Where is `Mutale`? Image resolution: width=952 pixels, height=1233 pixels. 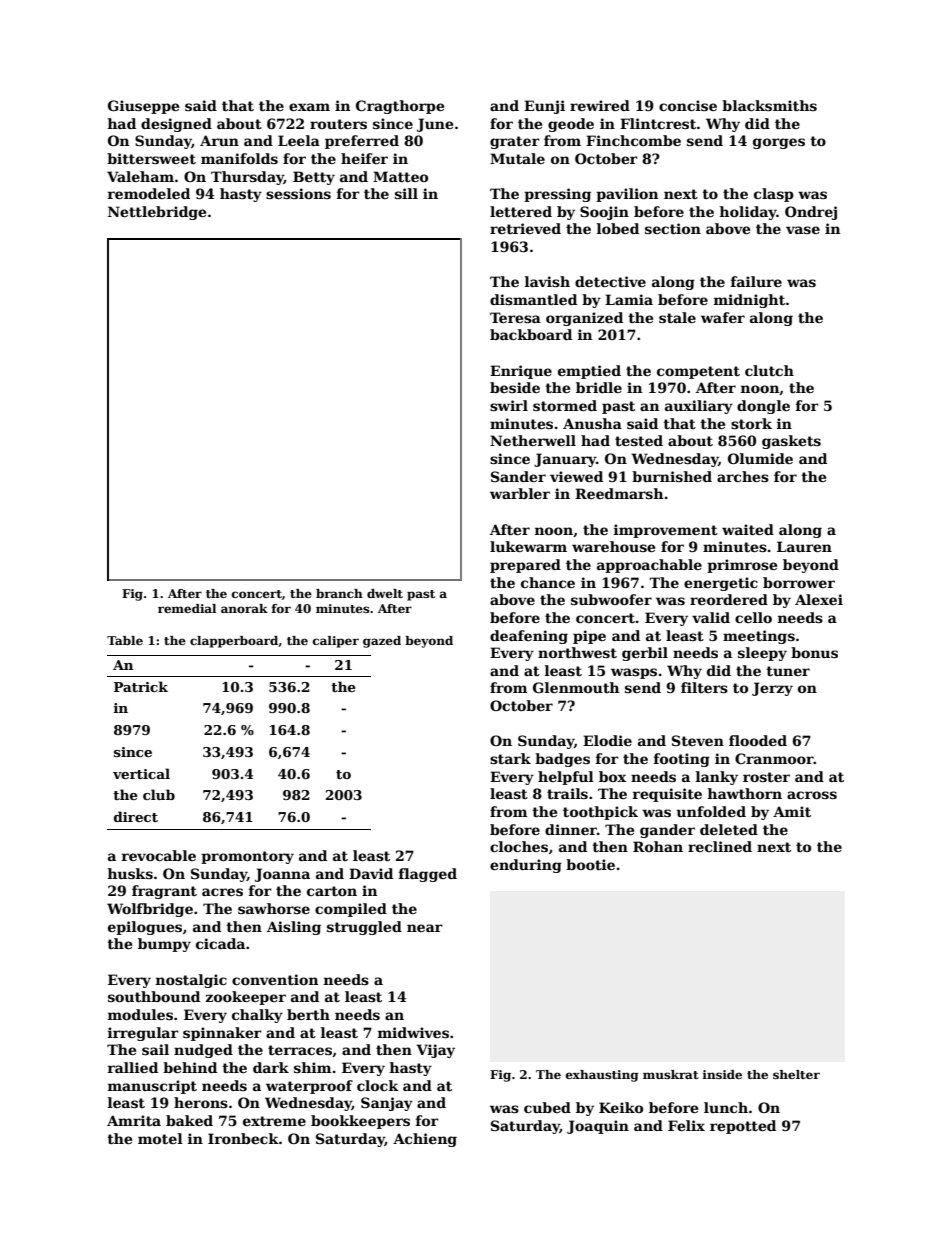 Mutale is located at coordinates (517, 158).
